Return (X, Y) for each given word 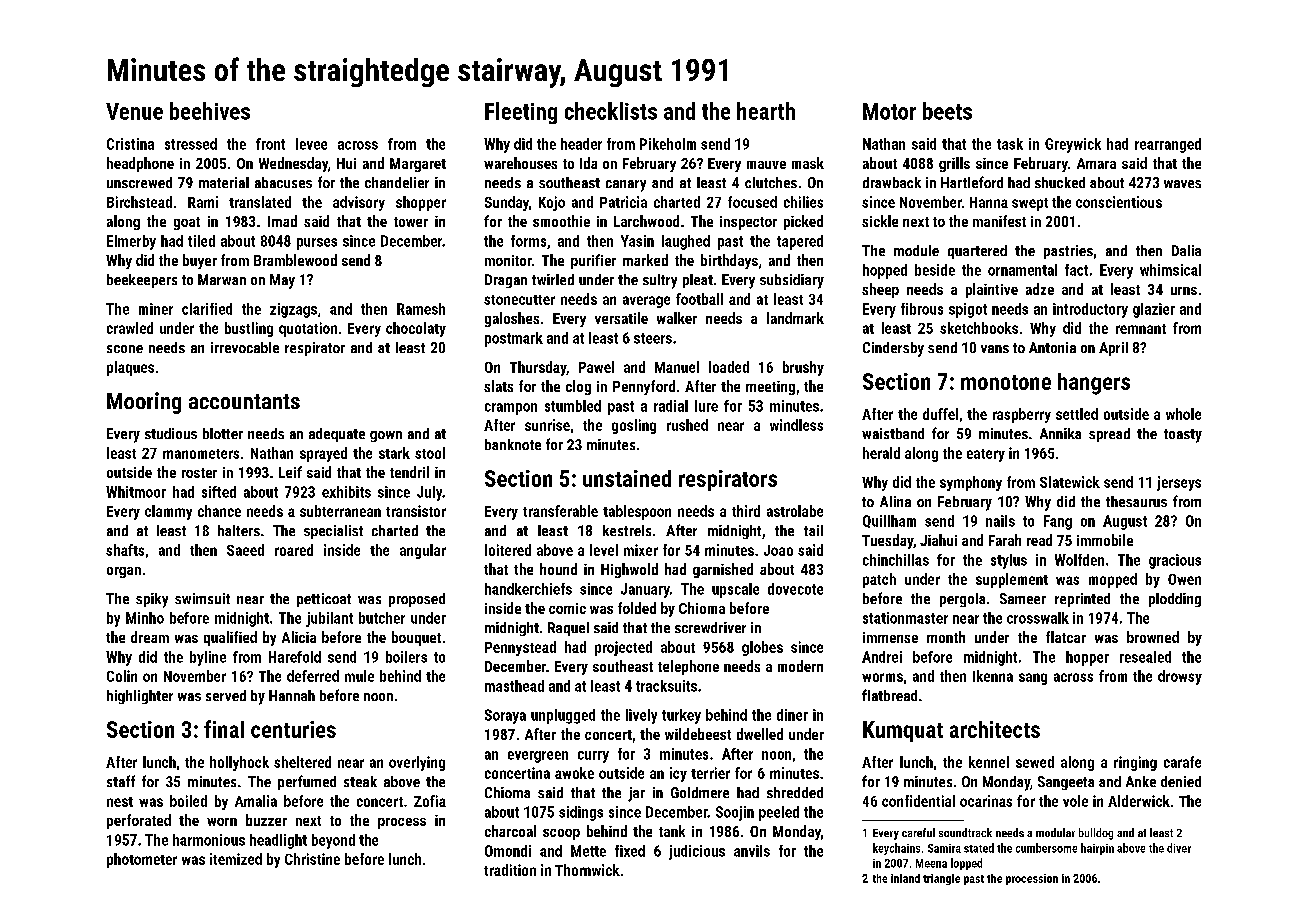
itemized (236, 859)
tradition (510, 870)
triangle (941, 879)
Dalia (1186, 250)
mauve (766, 165)
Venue (134, 111)
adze (1040, 289)
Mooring (144, 403)
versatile (621, 318)
